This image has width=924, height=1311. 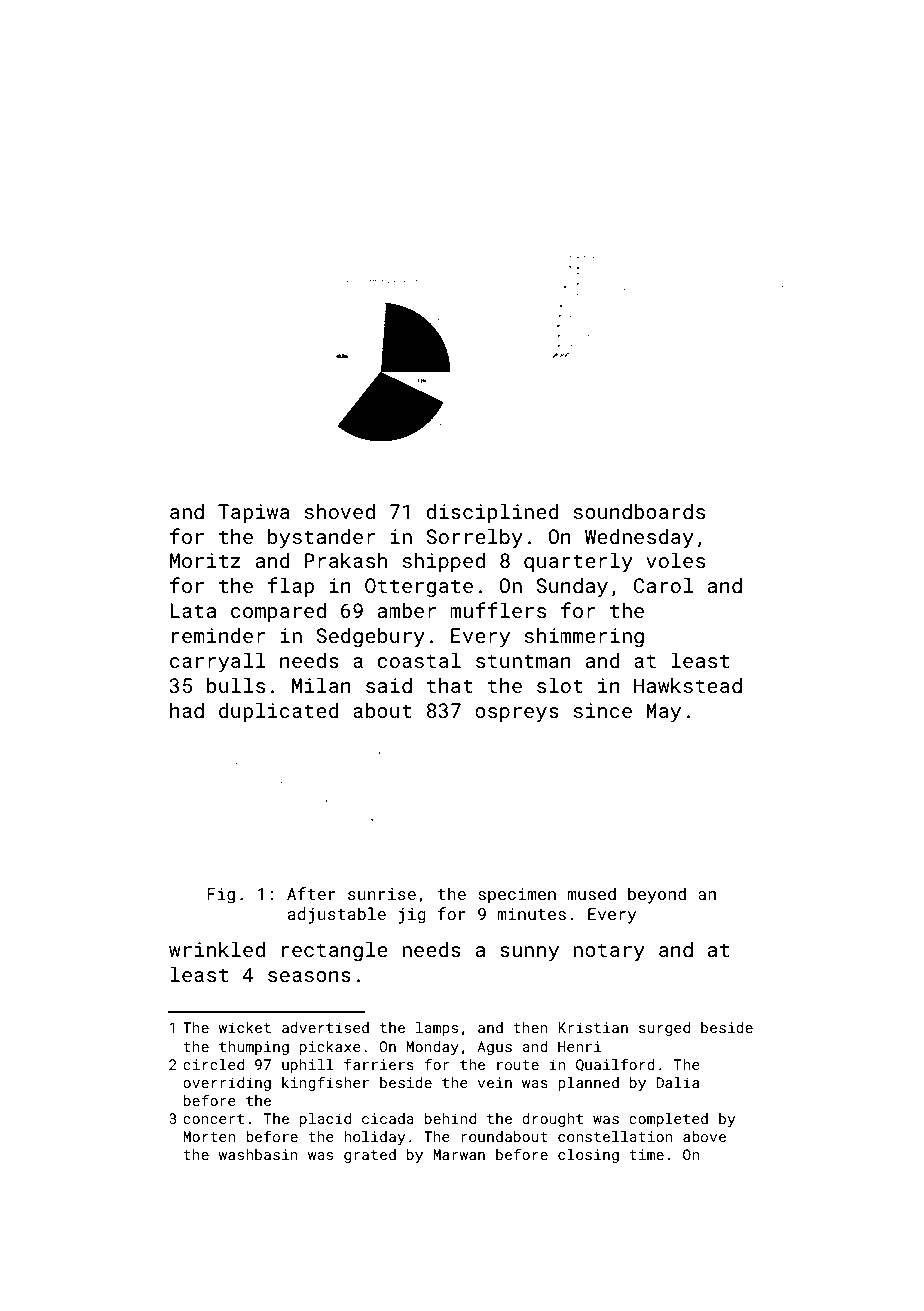 I want to click on since, so click(x=603, y=710).
